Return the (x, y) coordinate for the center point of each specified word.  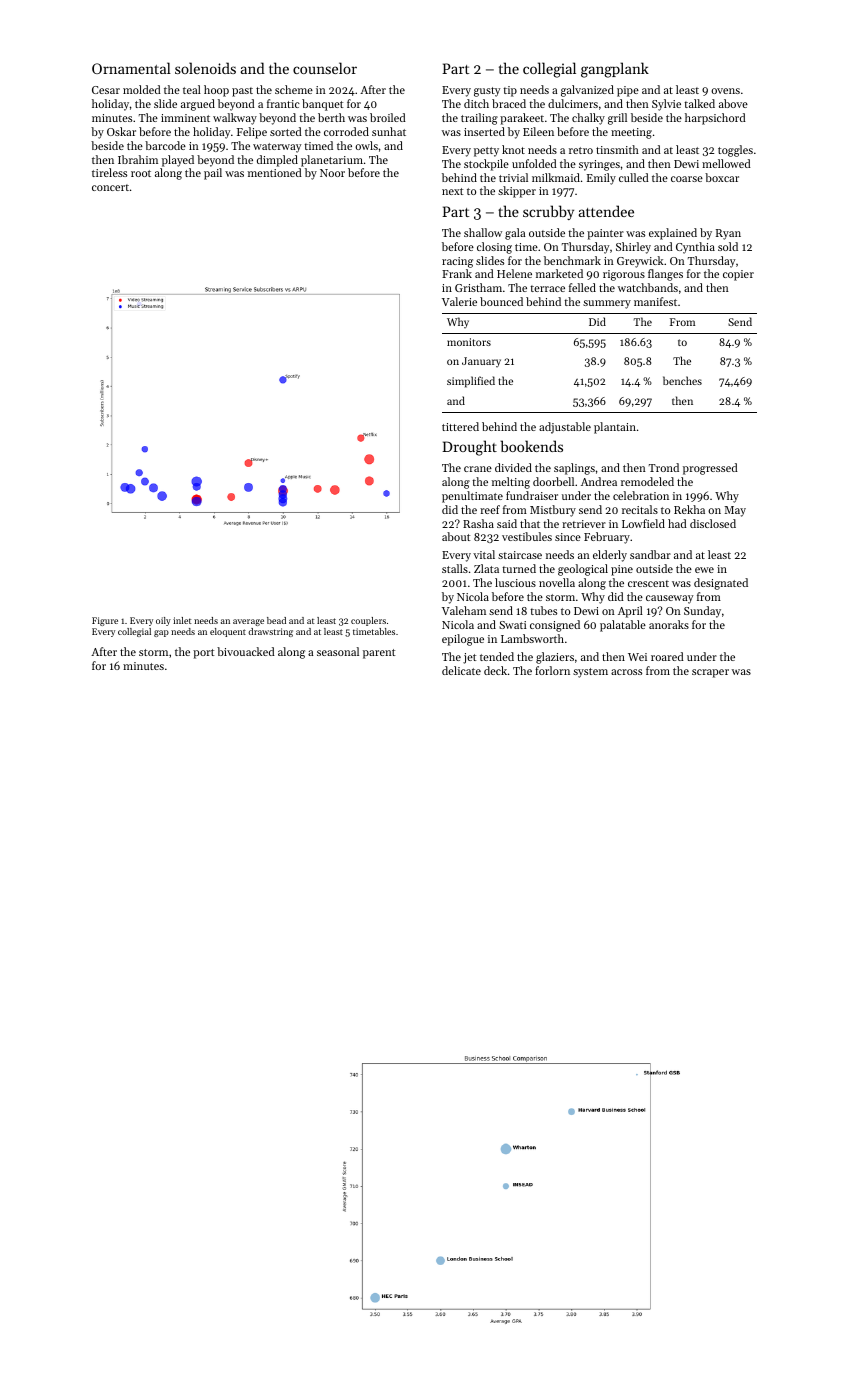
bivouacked (246, 651)
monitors (469, 342)
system (590, 673)
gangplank (615, 70)
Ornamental (131, 68)
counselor (325, 68)
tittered (460, 426)
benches (682, 380)
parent (379, 654)
